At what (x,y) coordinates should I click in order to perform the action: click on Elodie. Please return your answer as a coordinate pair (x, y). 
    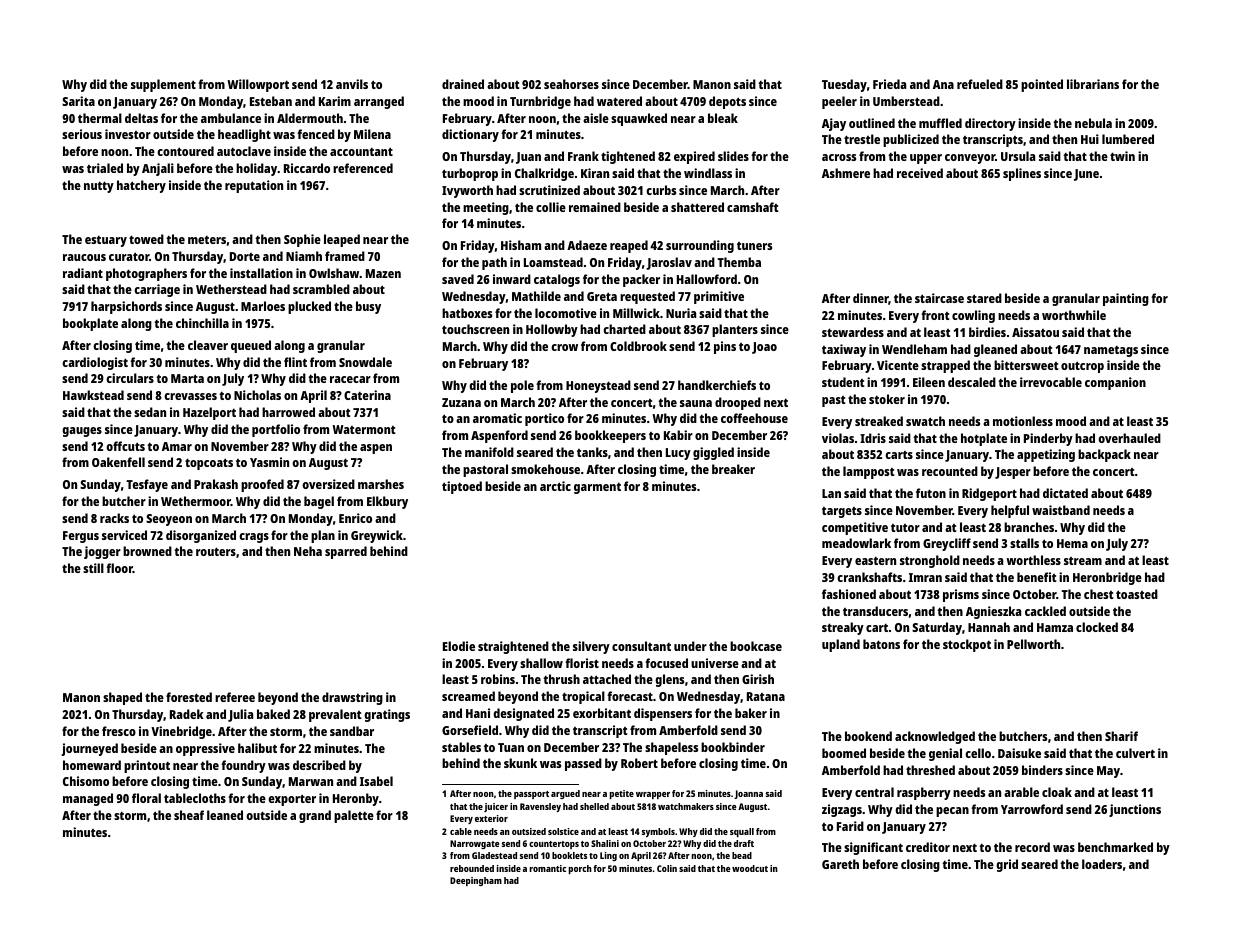
    Looking at the image, I should click on (459, 646).
